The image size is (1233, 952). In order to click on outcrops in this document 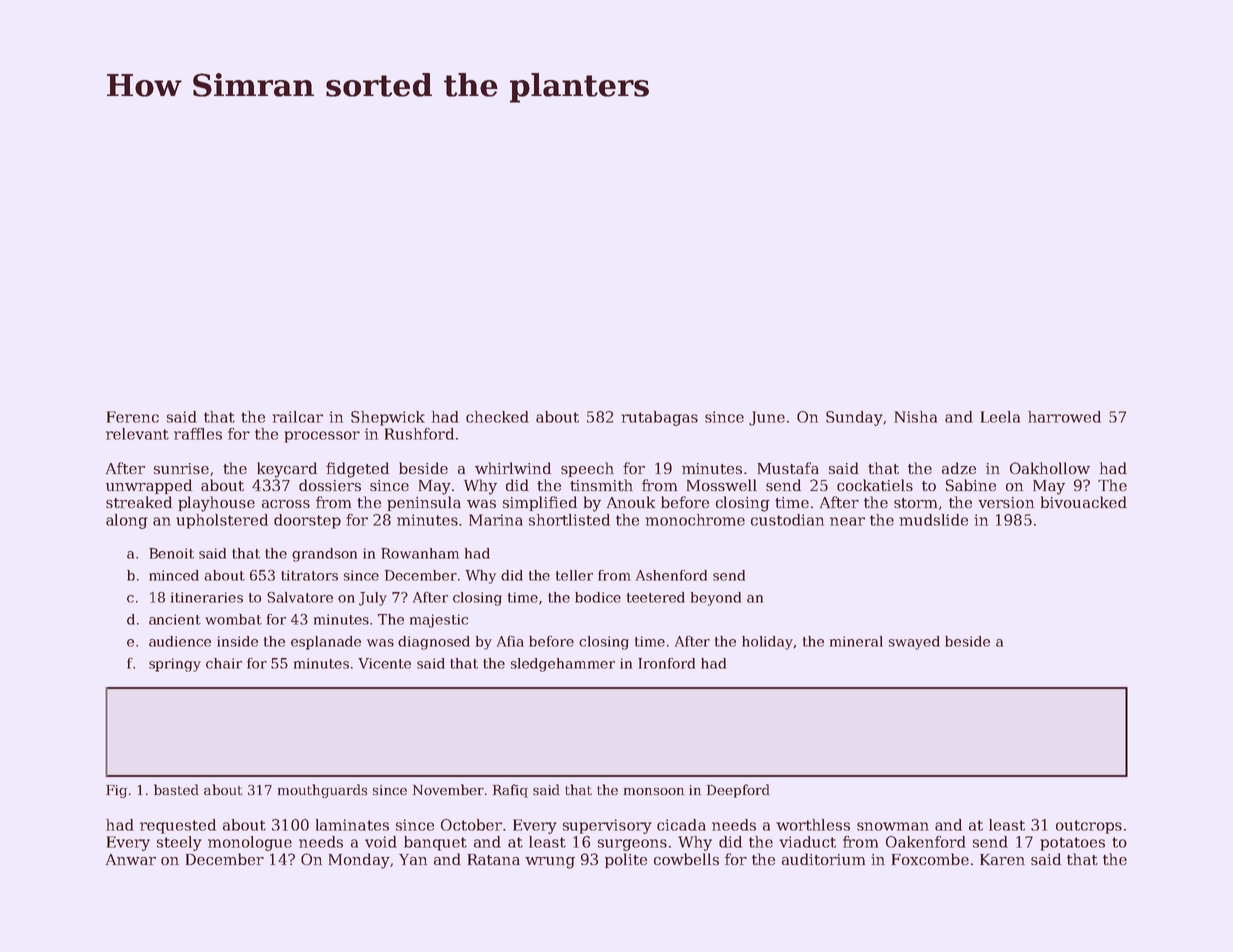, I will do `click(1089, 827)`.
